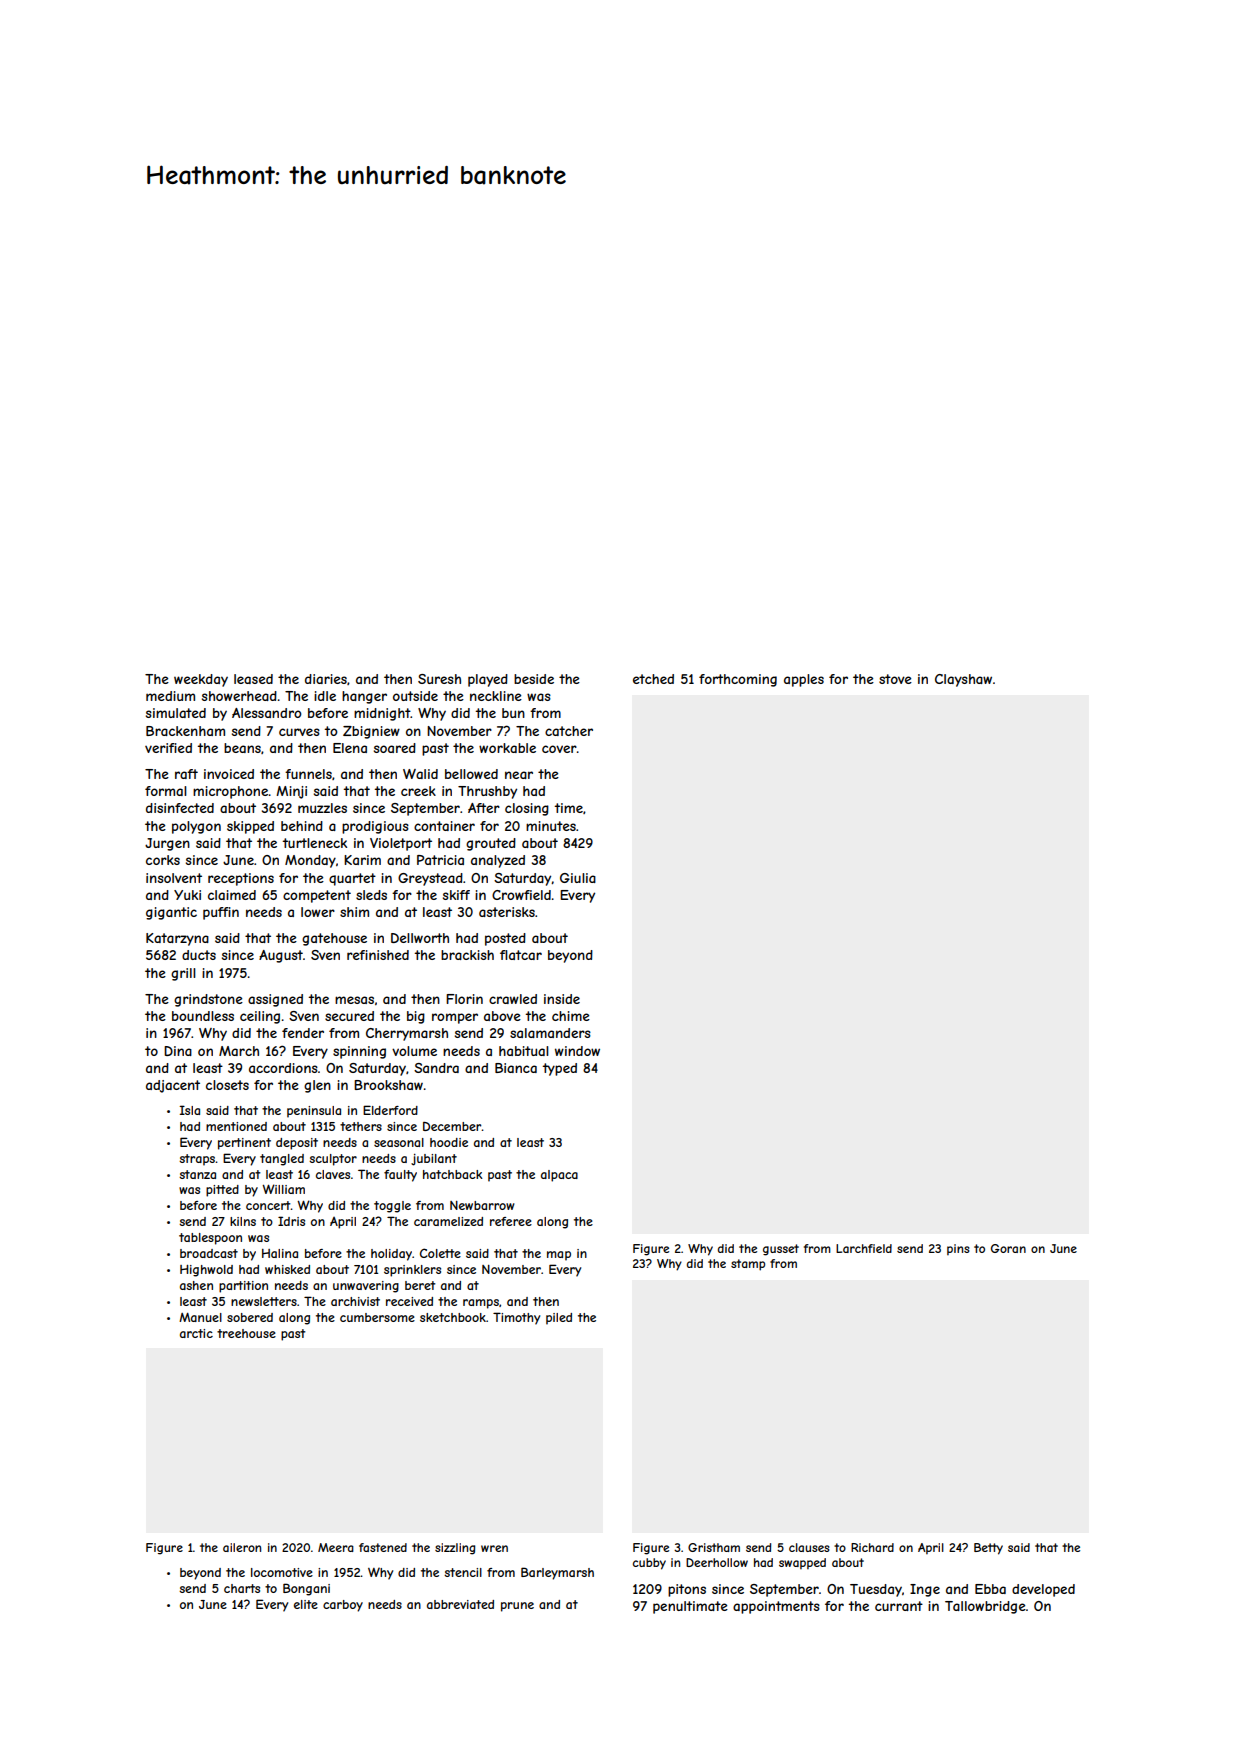 This image has width=1235, height=1746. What do you see at coordinates (895, 679) in the image?
I see `stove` at bounding box center [895, 679].
